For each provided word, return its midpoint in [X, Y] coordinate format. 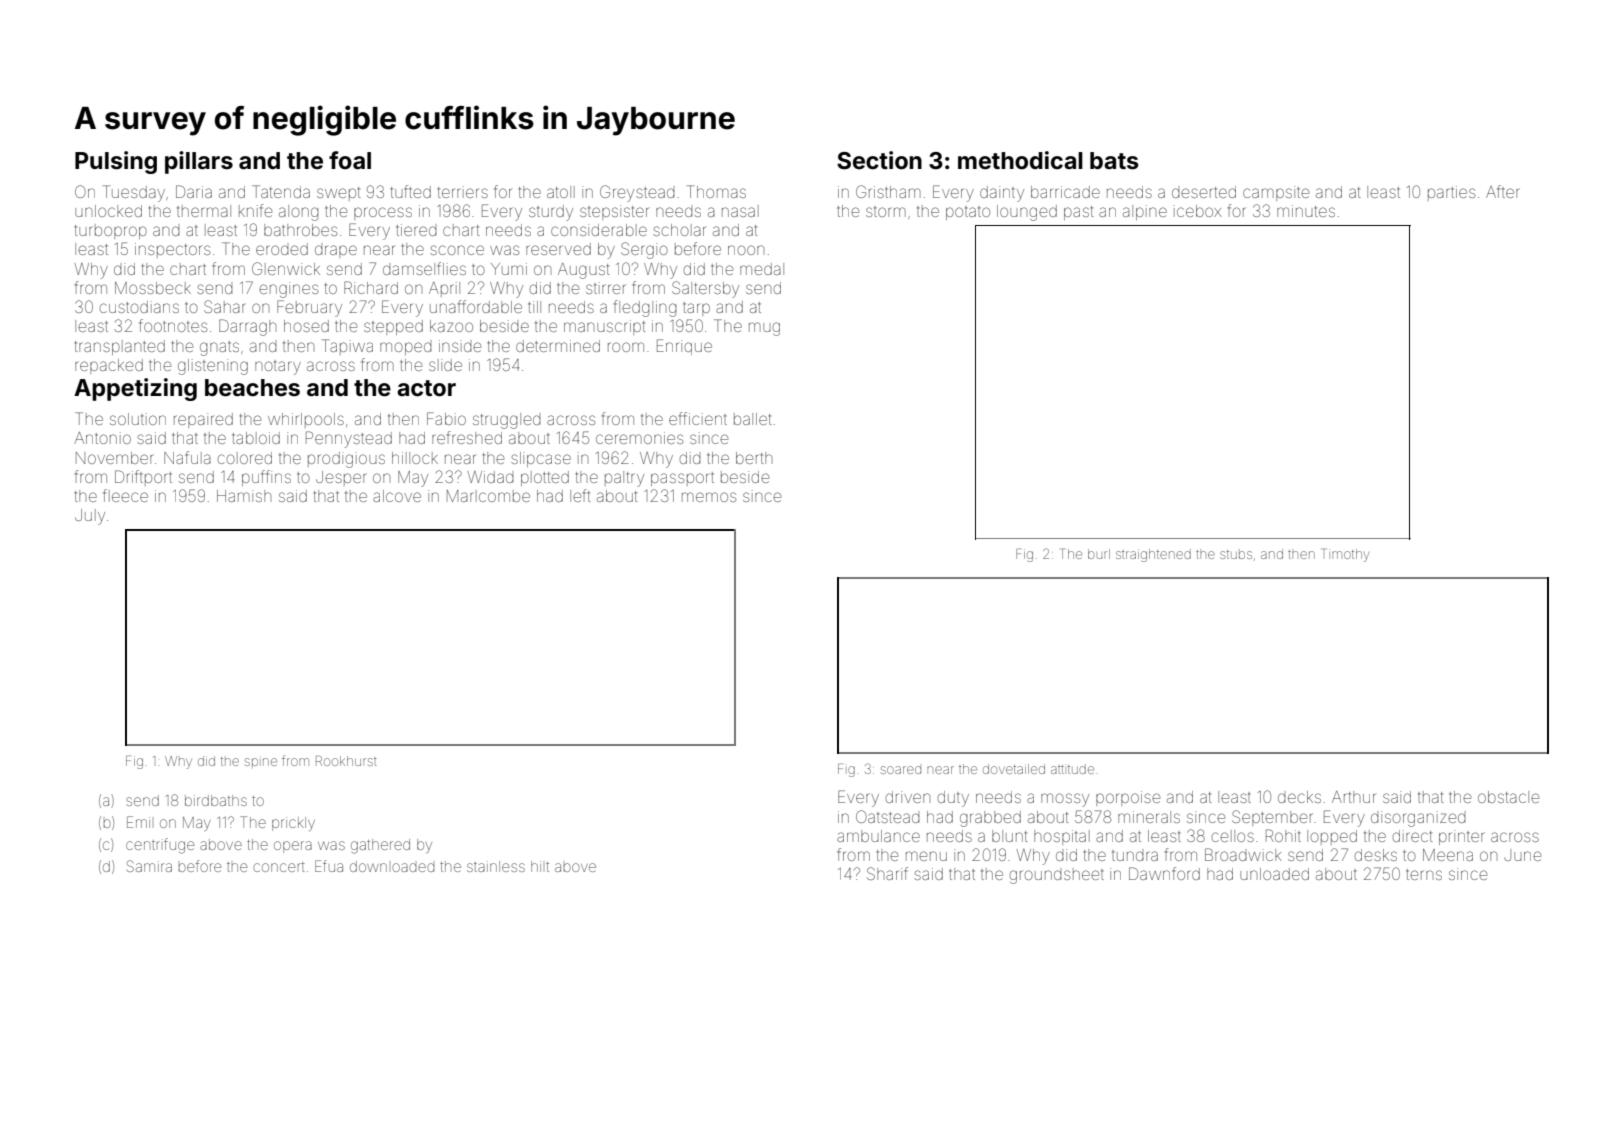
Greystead [637, 193]
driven [908, 797]
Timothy [1346, 555]
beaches [252, 388]
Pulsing [116, 162]
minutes [1306, 211]
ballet [752, 419]
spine [261, 762]
